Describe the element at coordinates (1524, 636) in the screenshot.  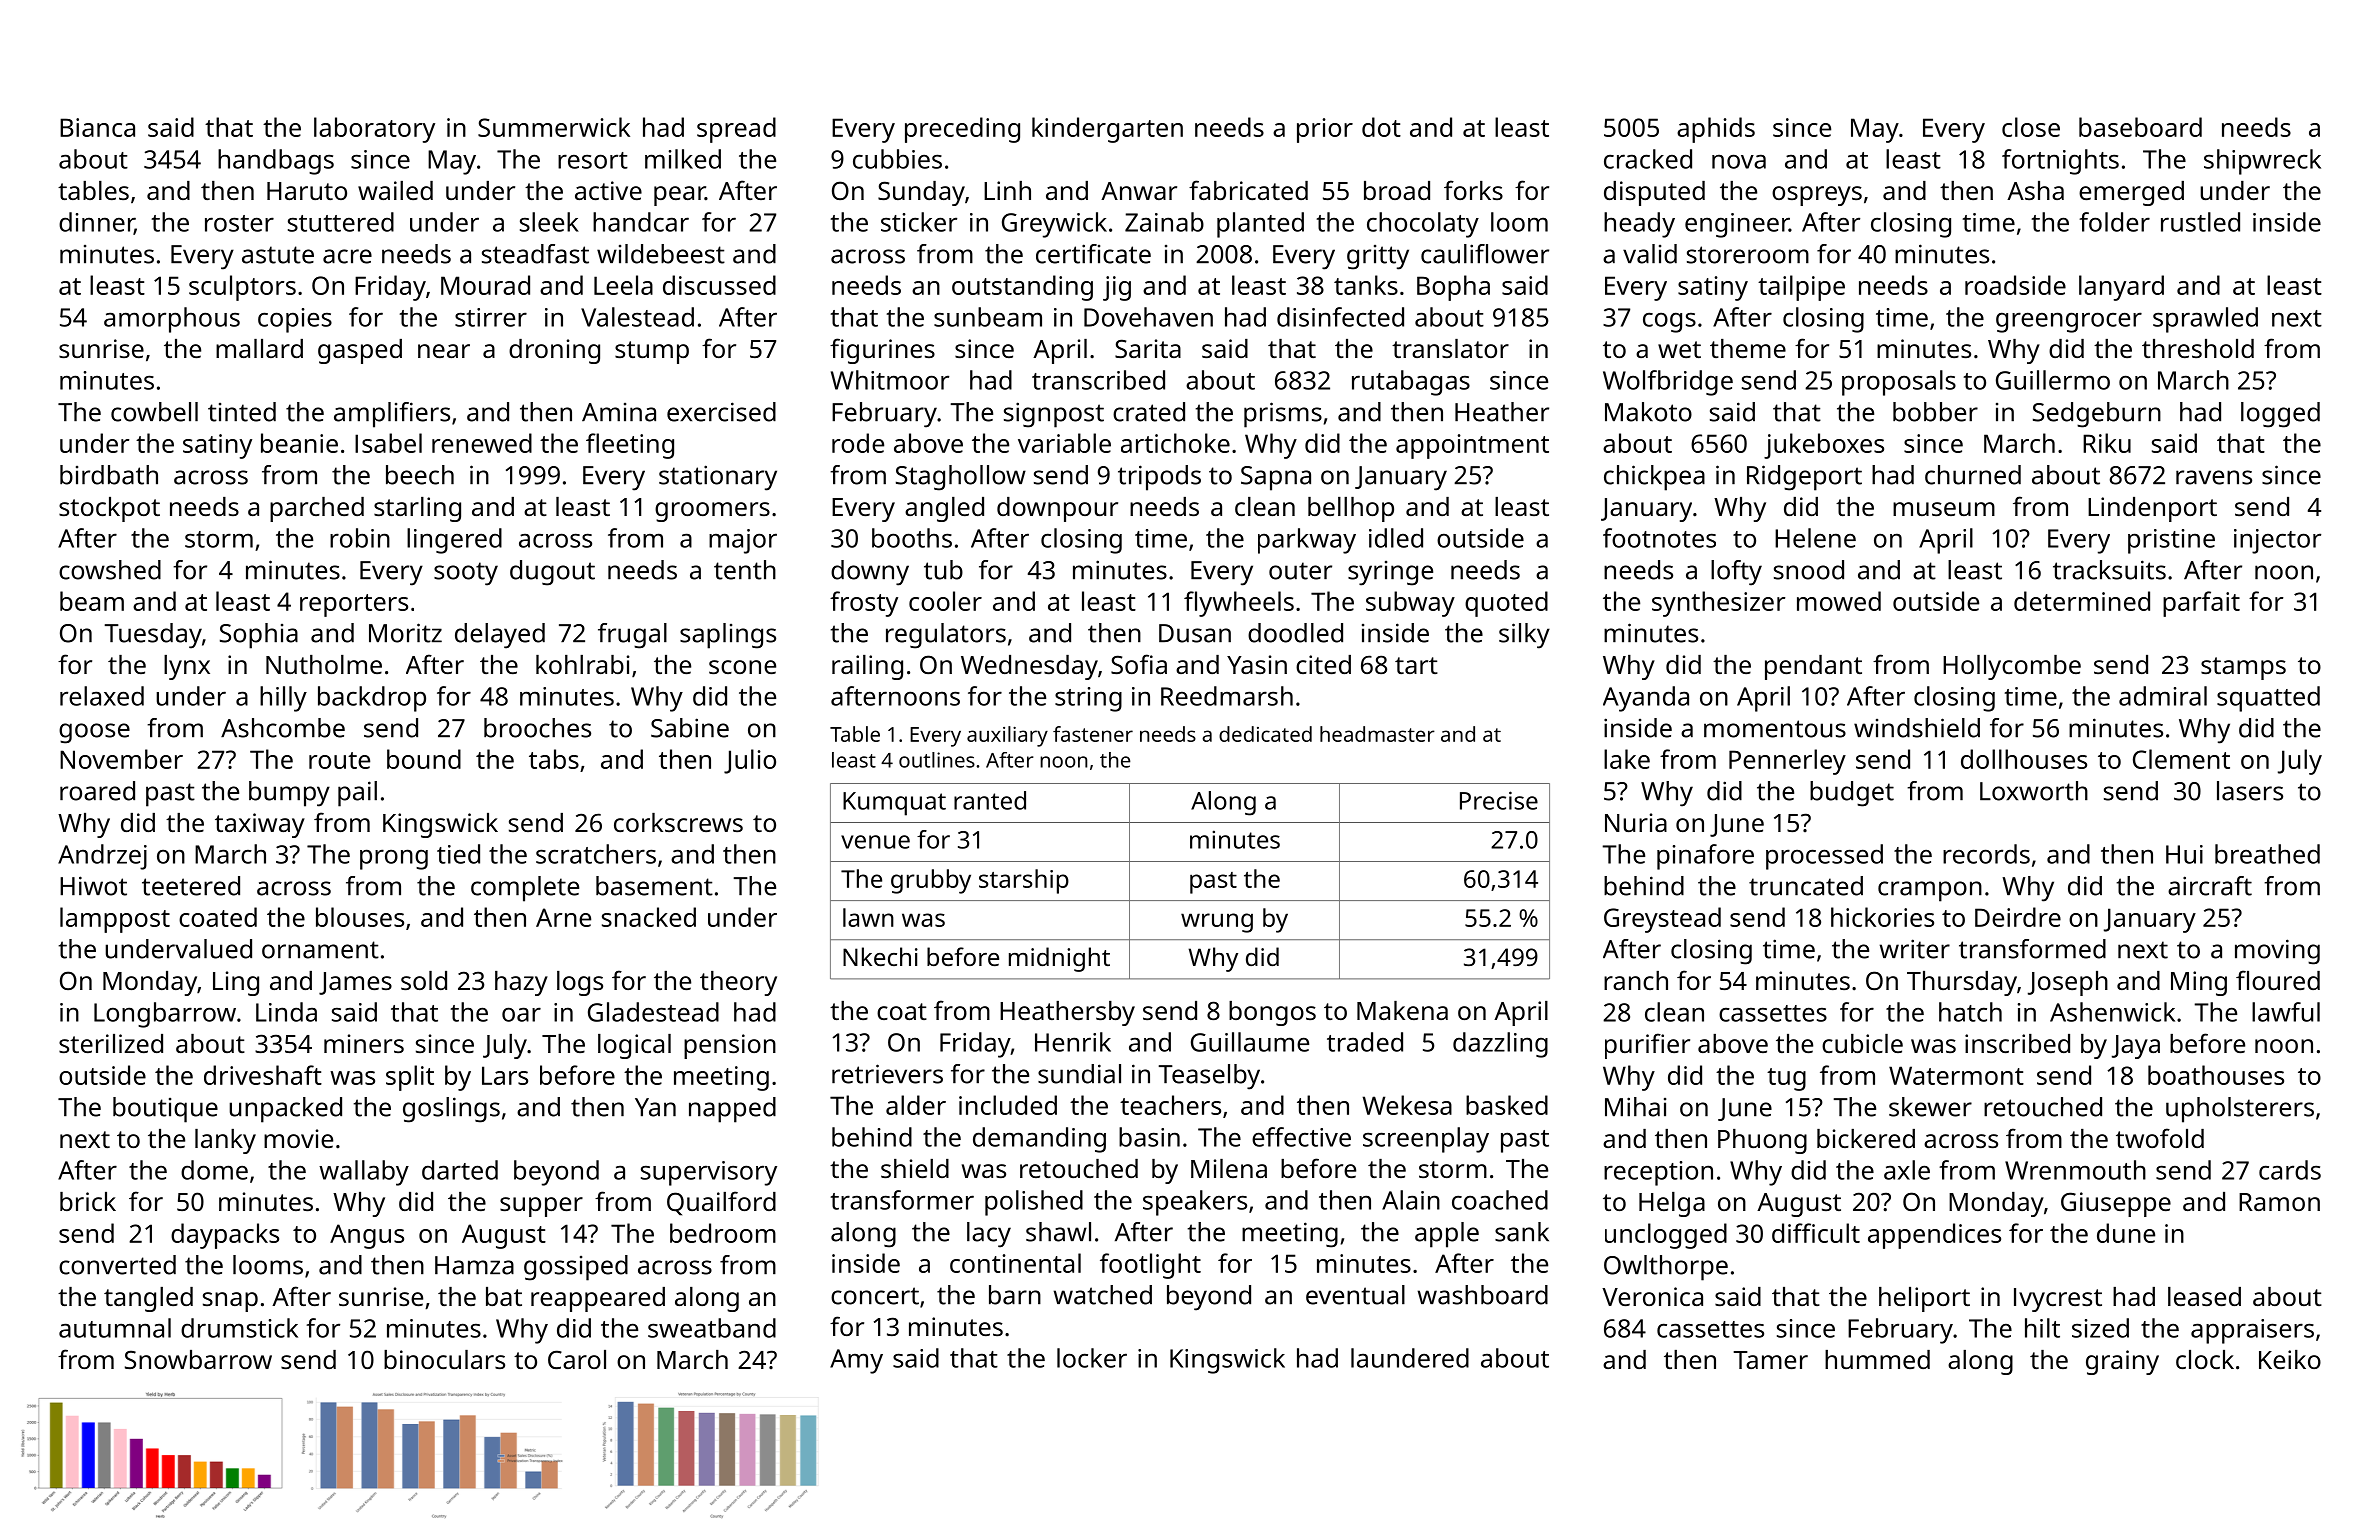
I see `silky` at that location.
